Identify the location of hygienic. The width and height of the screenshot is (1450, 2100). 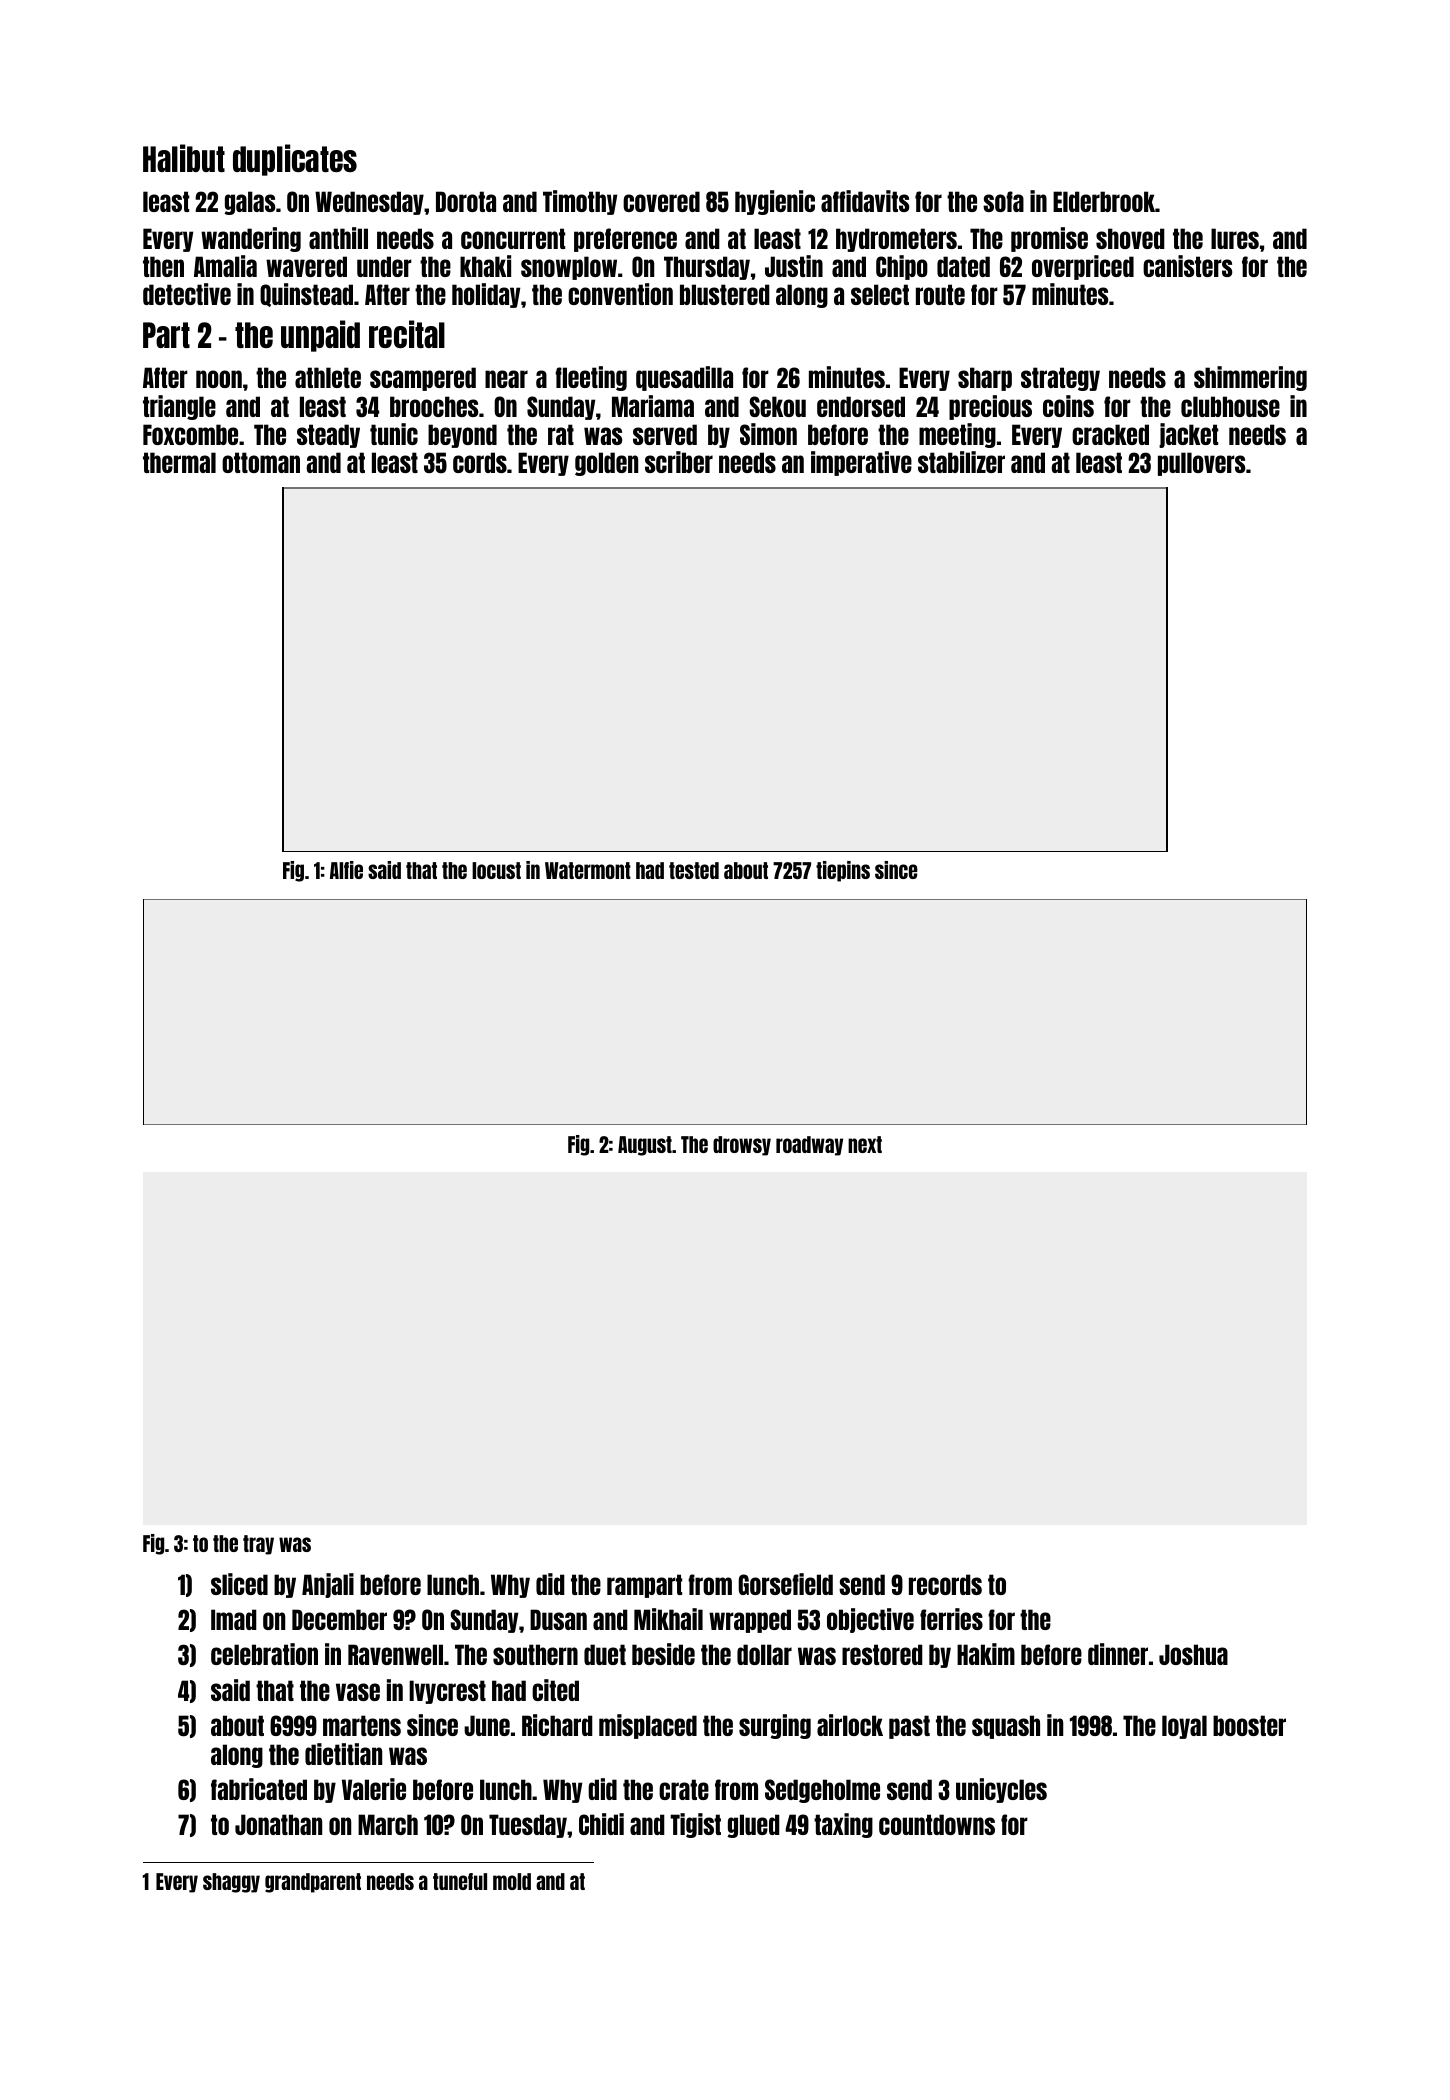
(775, 202).
